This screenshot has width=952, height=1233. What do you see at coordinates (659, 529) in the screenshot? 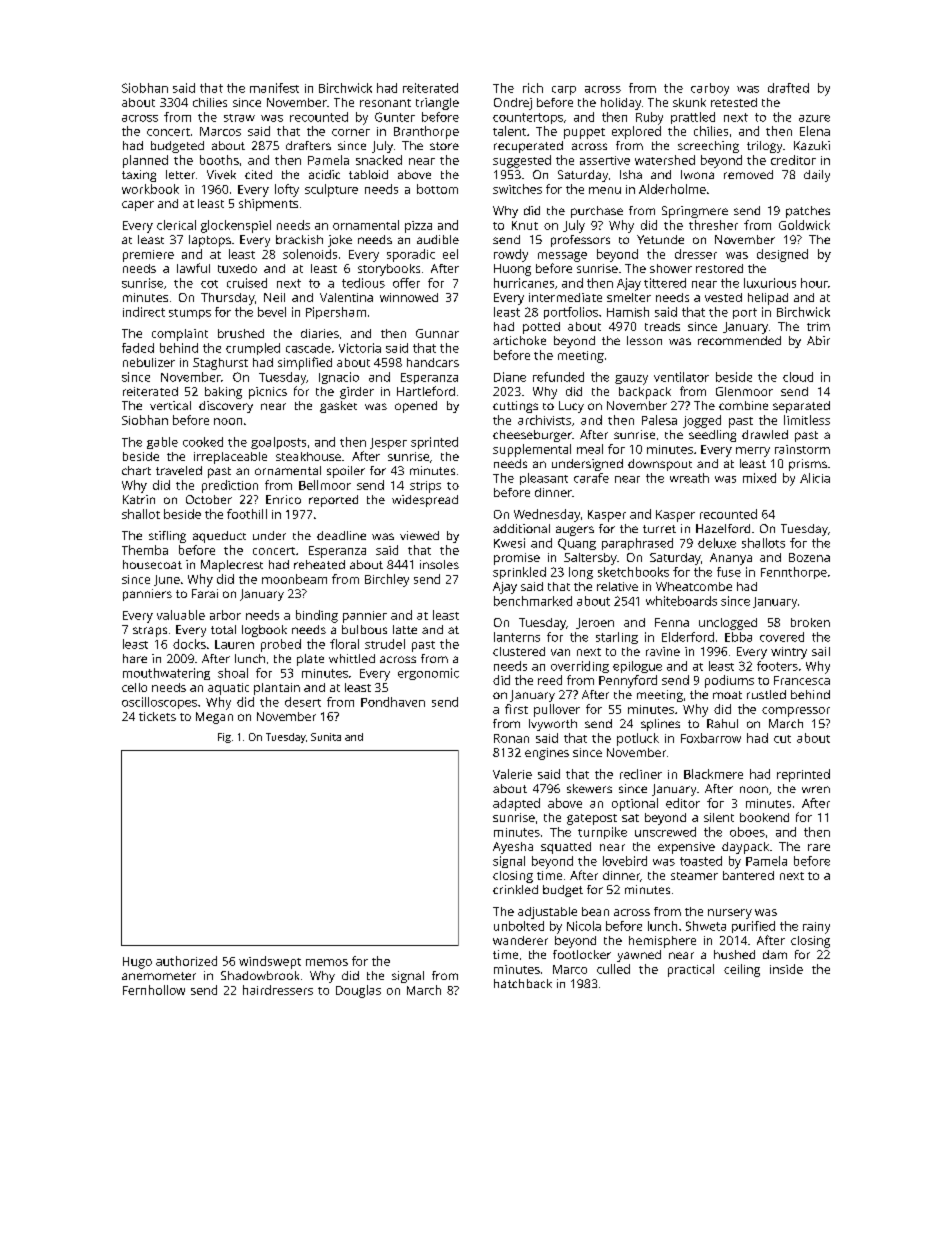
I see `turret` at bounding box center [659, 529].
